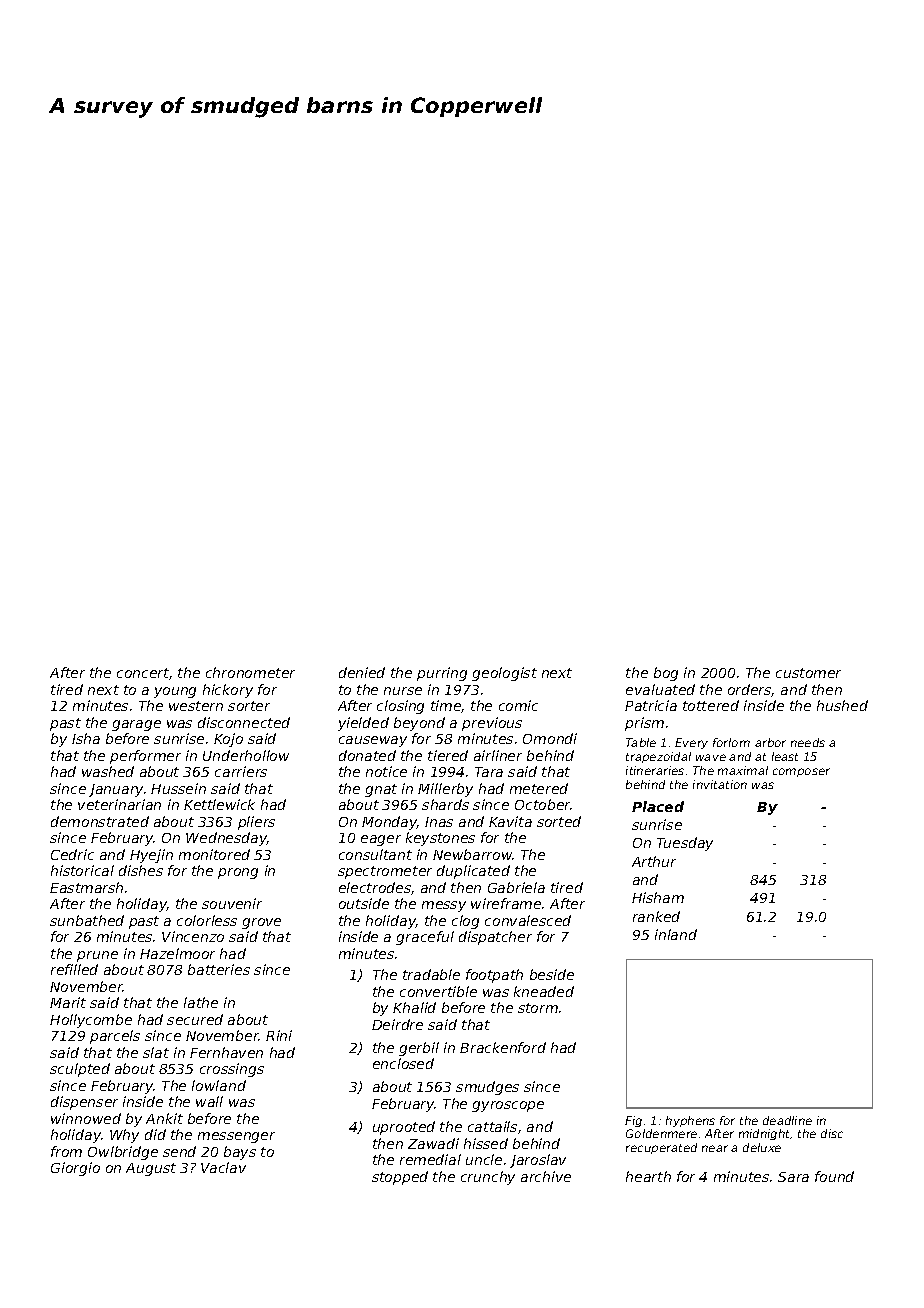 This page has width=924, height=1308. What do you see at coordinates (666, 674) in the page?
I see `bog` at bounding box center [666, 674].
